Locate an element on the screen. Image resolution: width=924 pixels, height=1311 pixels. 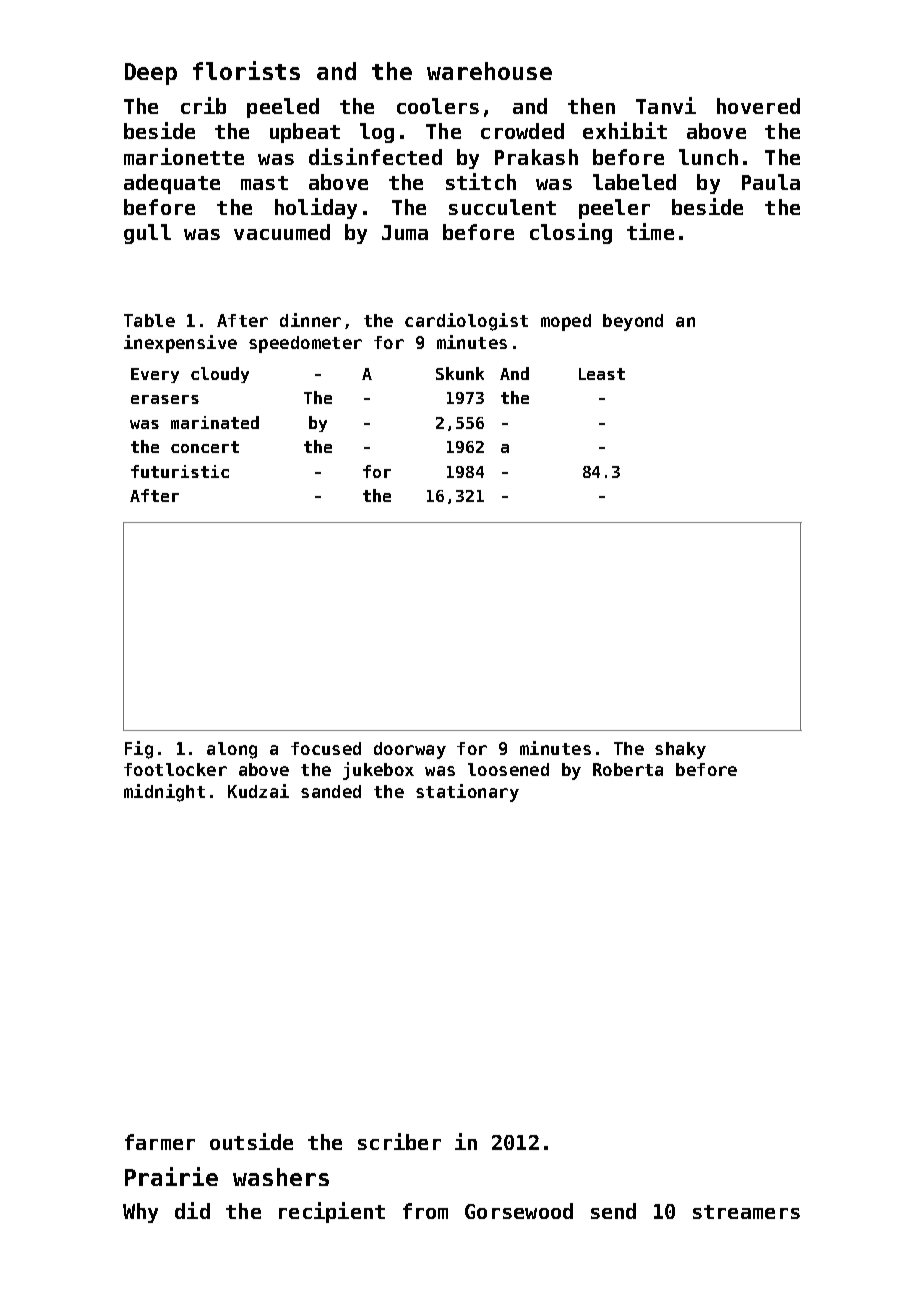
did is located at coordinates (192, 1210).
